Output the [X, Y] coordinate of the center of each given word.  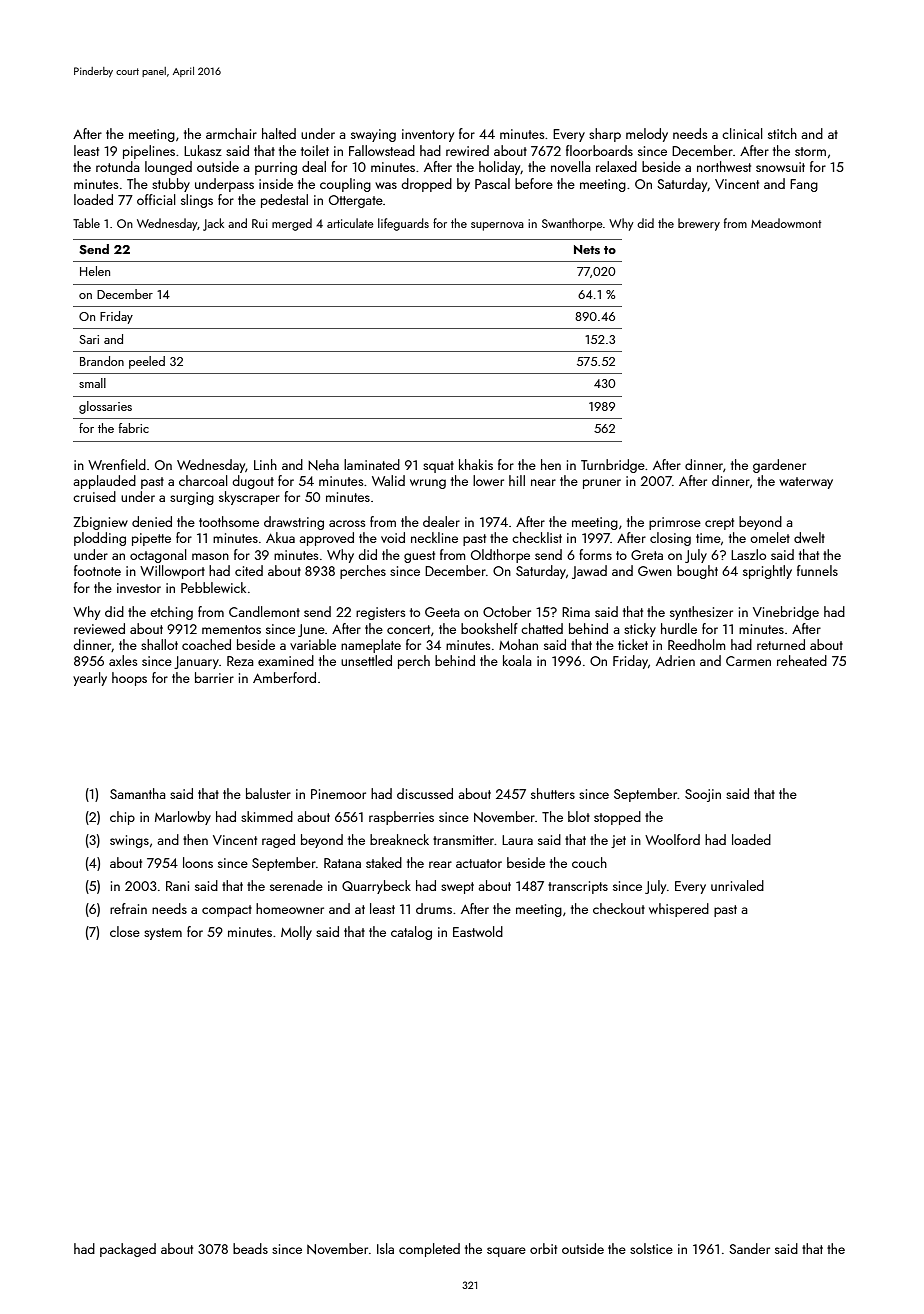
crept [719, 524]
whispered [679, 910]
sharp [605, 135]
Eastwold [478, 931]
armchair [231, 133]
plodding [100, 539]
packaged [128, 1250]
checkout [619, 908]
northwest [724, 166]
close [125, 931]
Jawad [589, 572]
